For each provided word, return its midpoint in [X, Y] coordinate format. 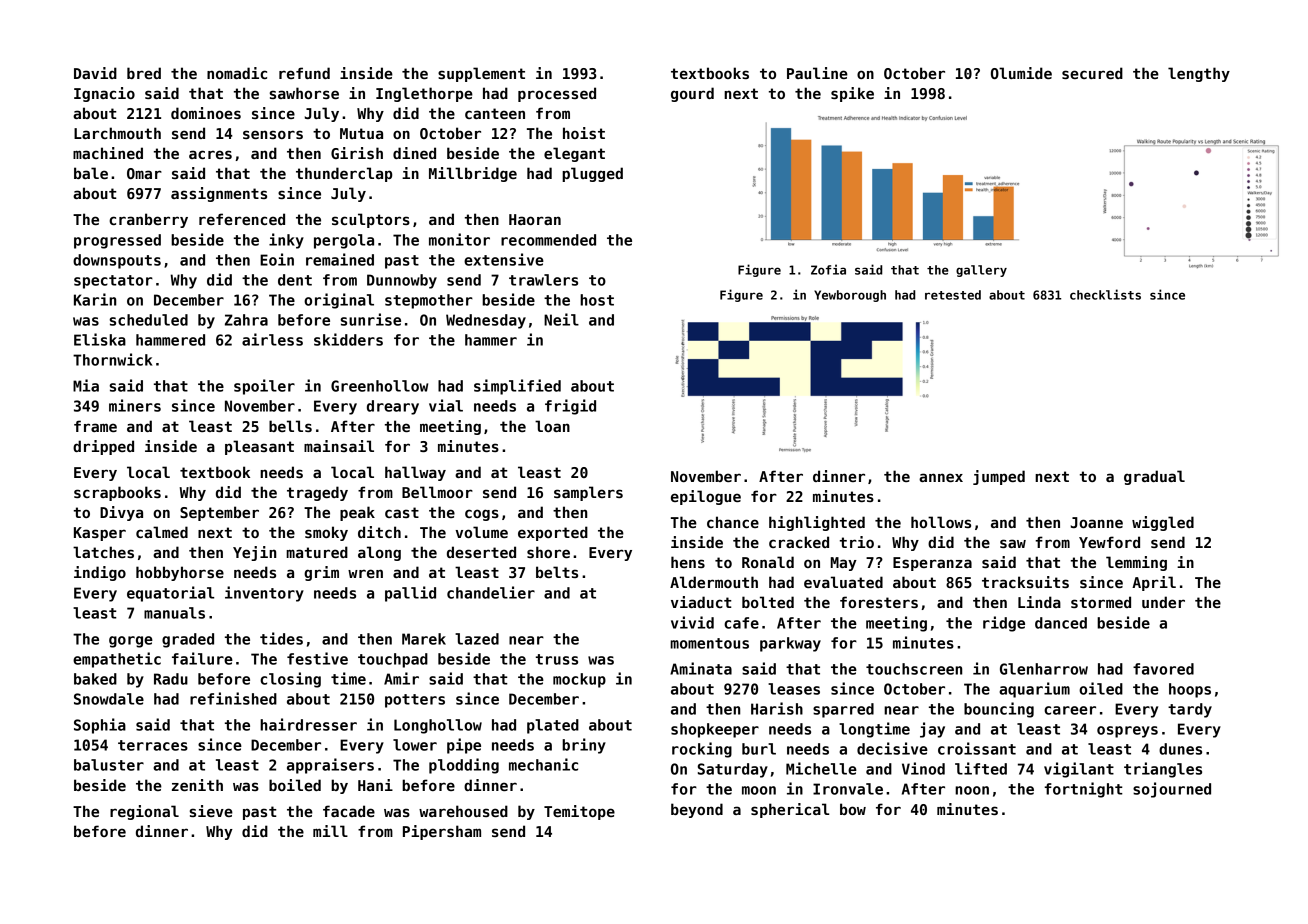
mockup [579, 680]
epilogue [706, 497]
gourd [692, 94]
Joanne [1097, 522]
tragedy [317, 493]
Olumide [1021, 73]
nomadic [237, 73]
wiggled [1163, 523]
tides [281, 638]
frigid [570, 407]
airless [272, 339]
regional [144, 812]
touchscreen [914, 669]
